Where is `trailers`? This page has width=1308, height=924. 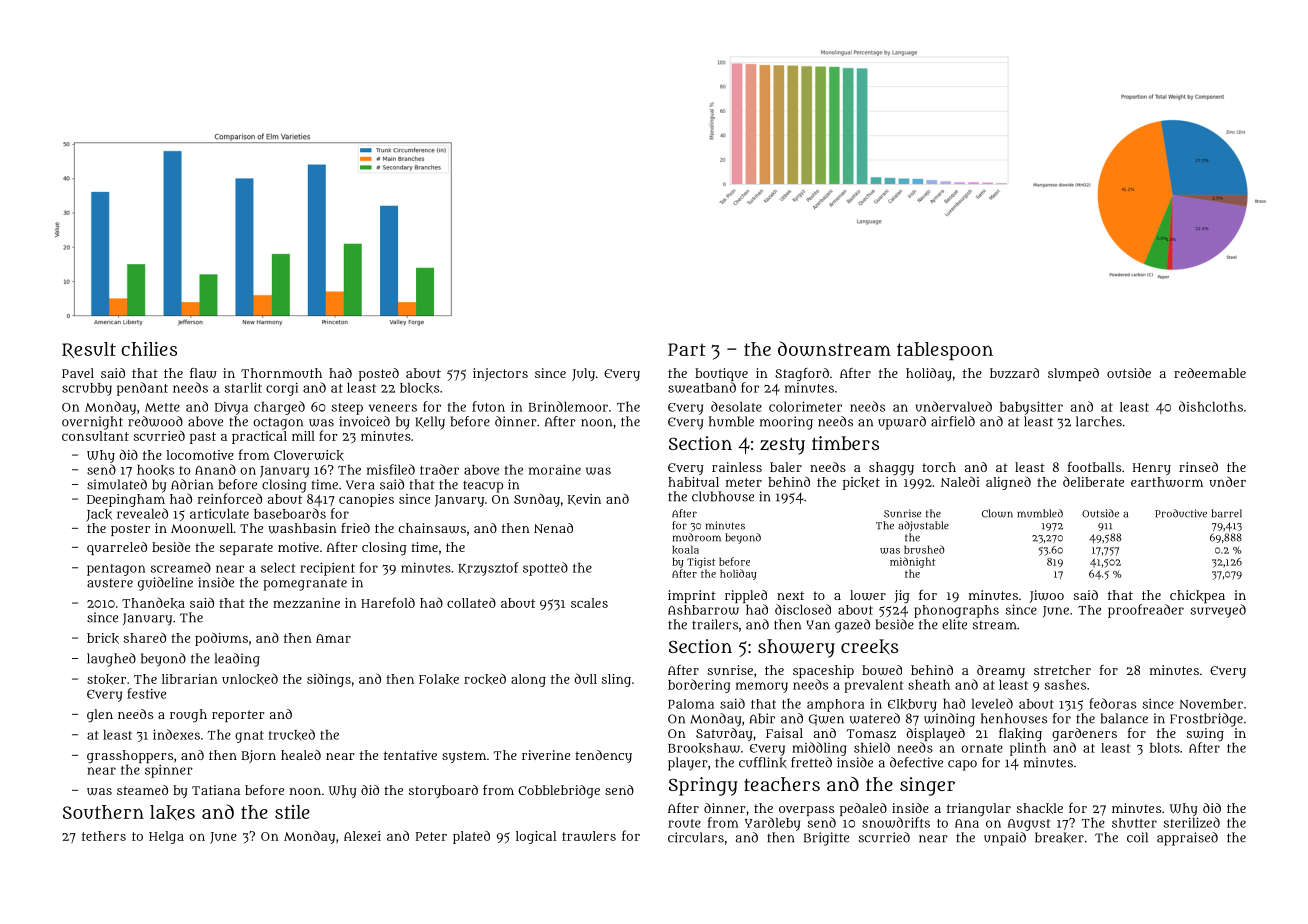 trailers is located at coordinates (715, 624).
